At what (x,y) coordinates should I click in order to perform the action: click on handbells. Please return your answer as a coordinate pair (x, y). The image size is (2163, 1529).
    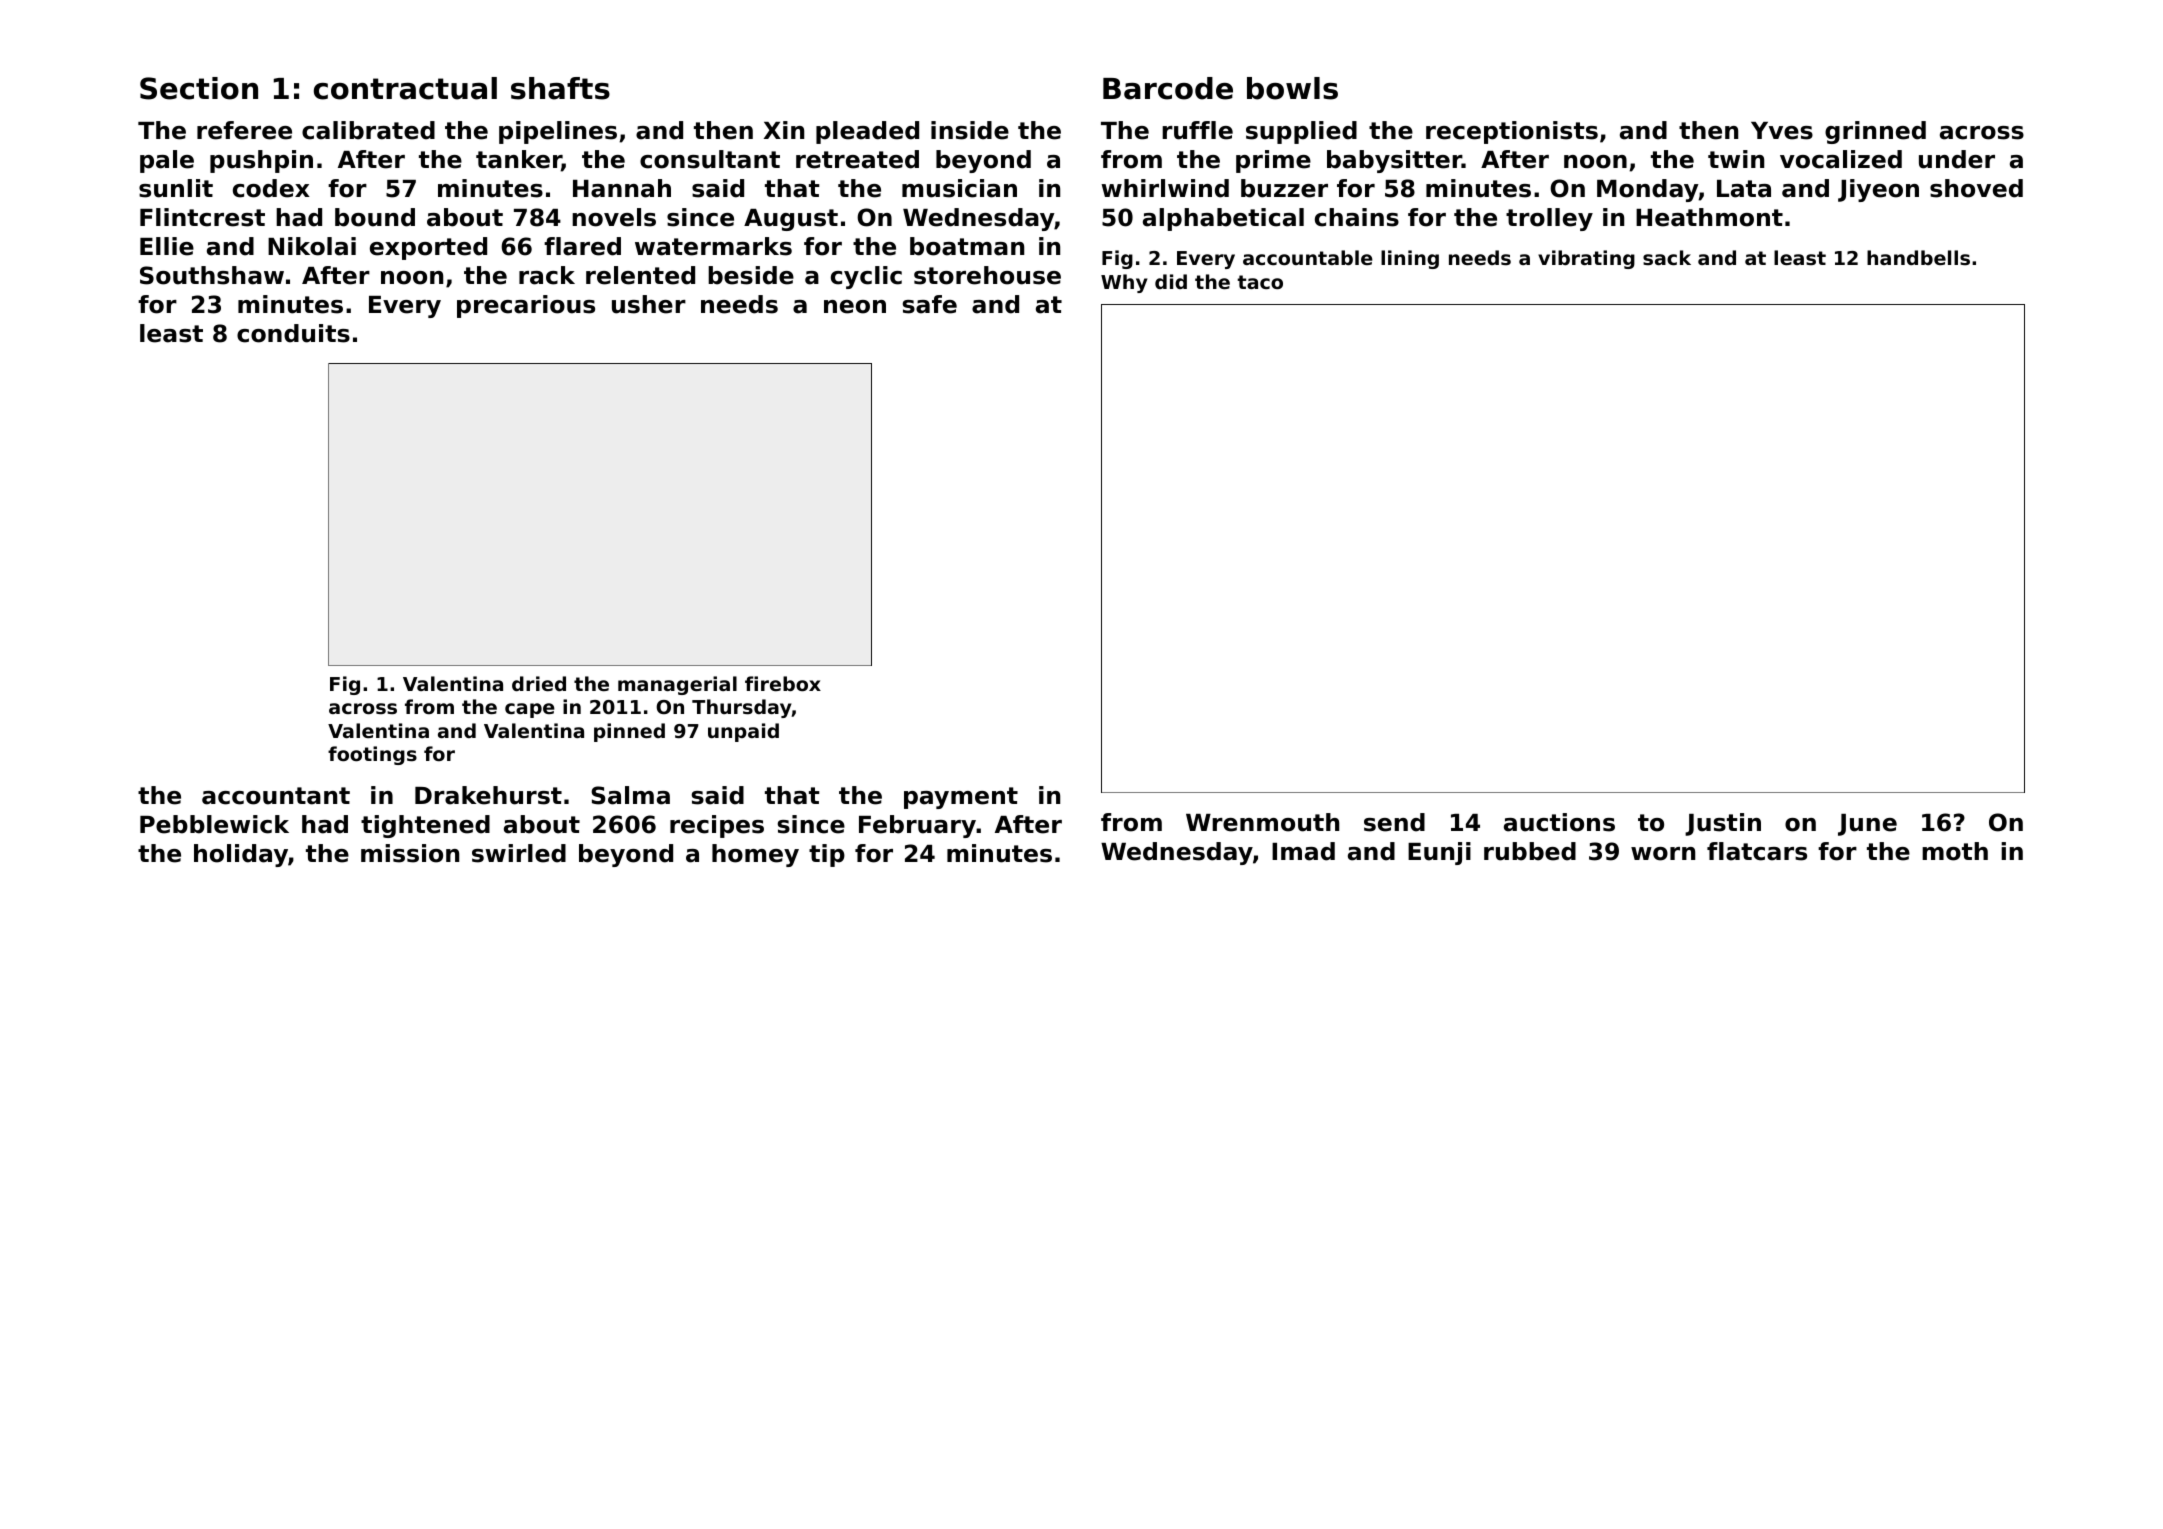
    Looking at the image, I should click on (1918, 257).
